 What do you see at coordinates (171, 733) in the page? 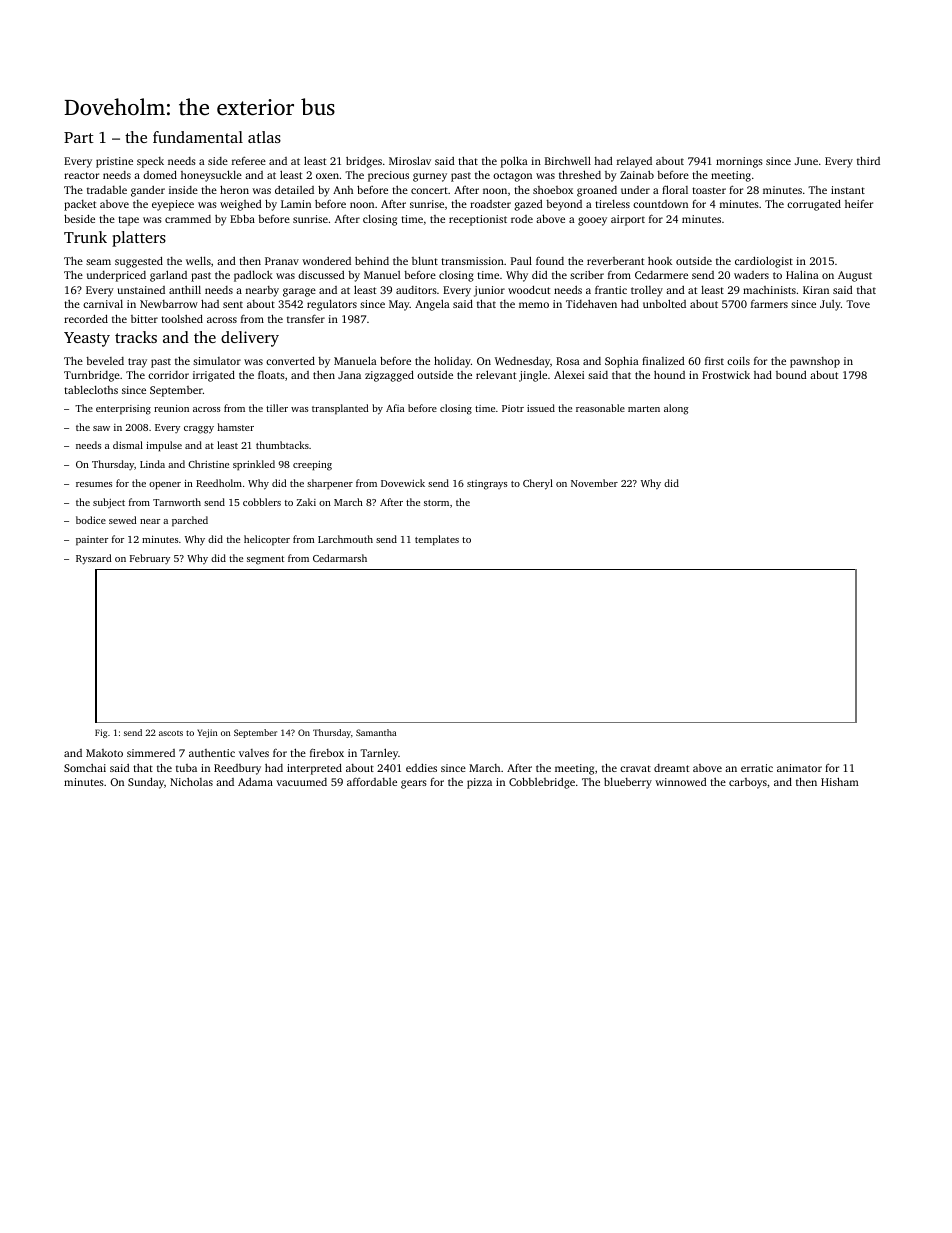
I see `ascots` at bounding box center [171, 733].
